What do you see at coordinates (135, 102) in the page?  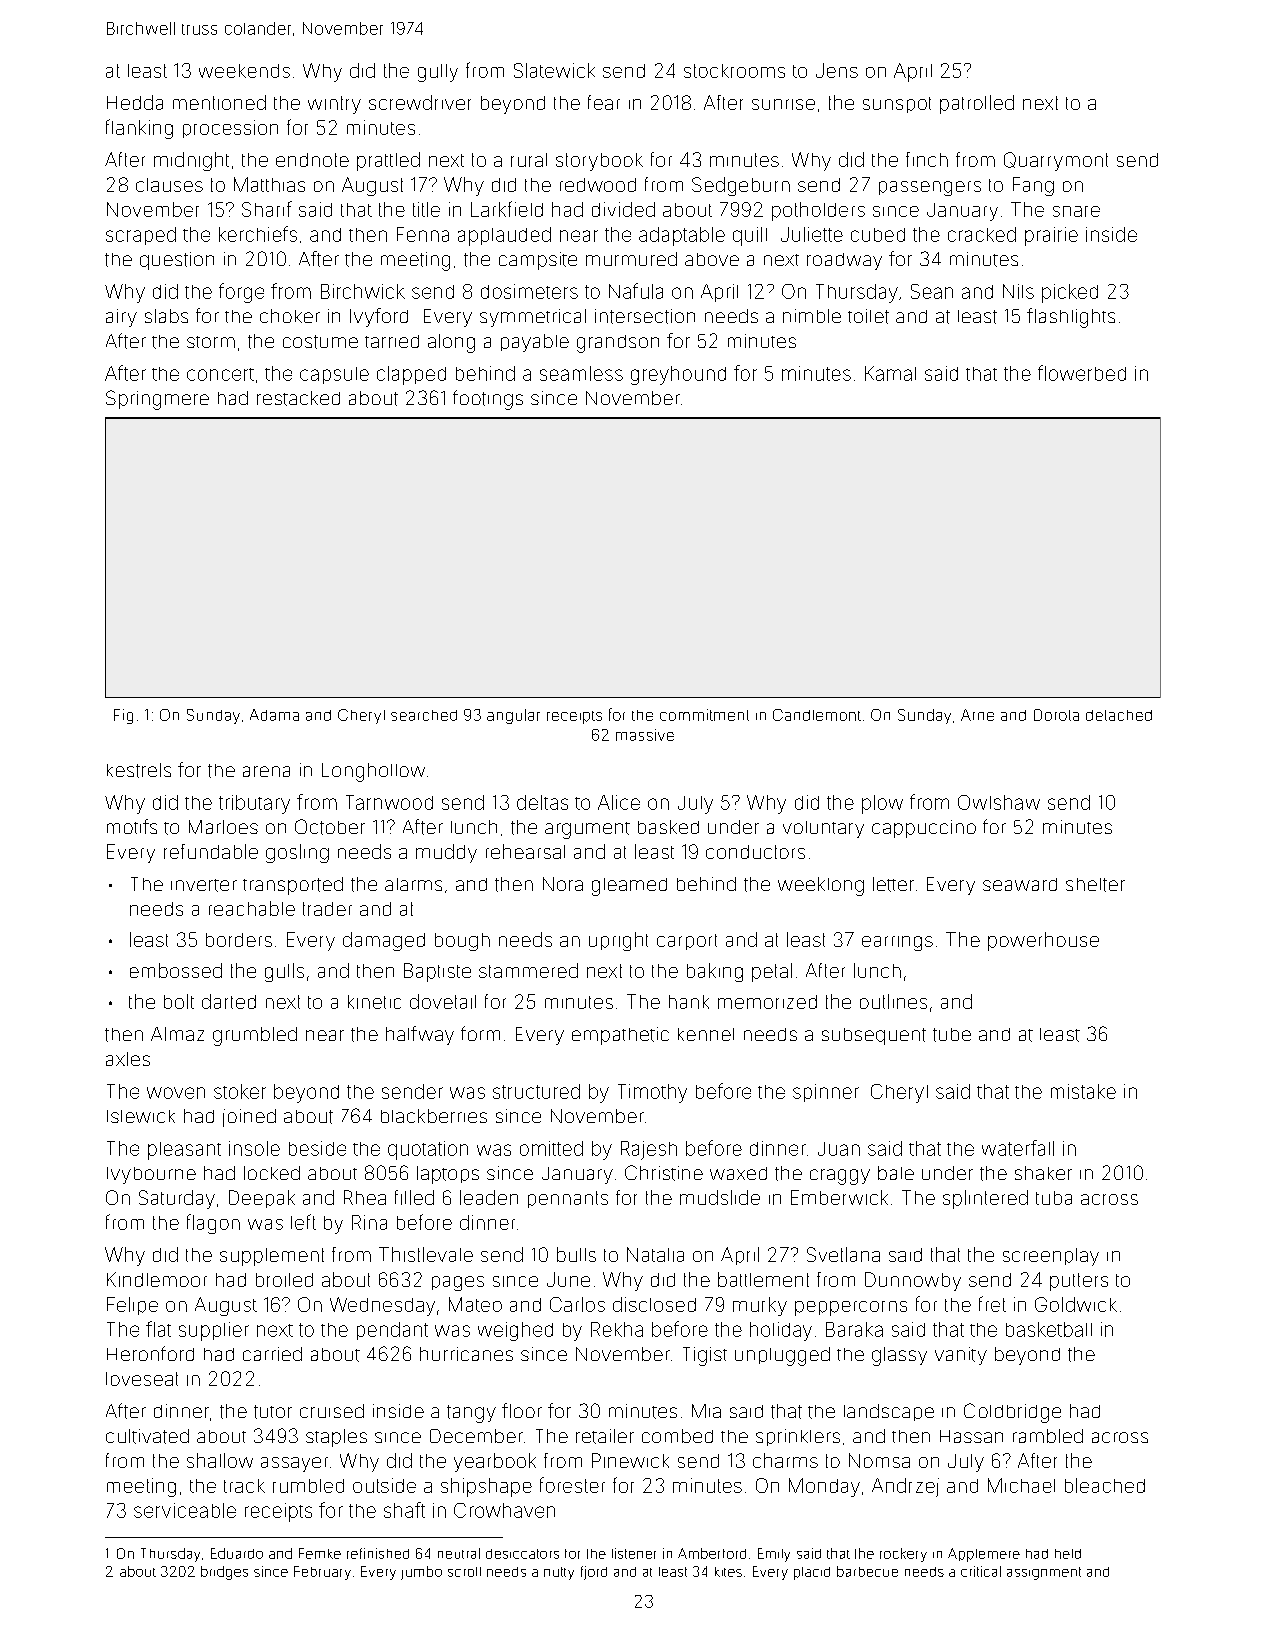 I see `Hedda` at bounding box center [135, 102].
